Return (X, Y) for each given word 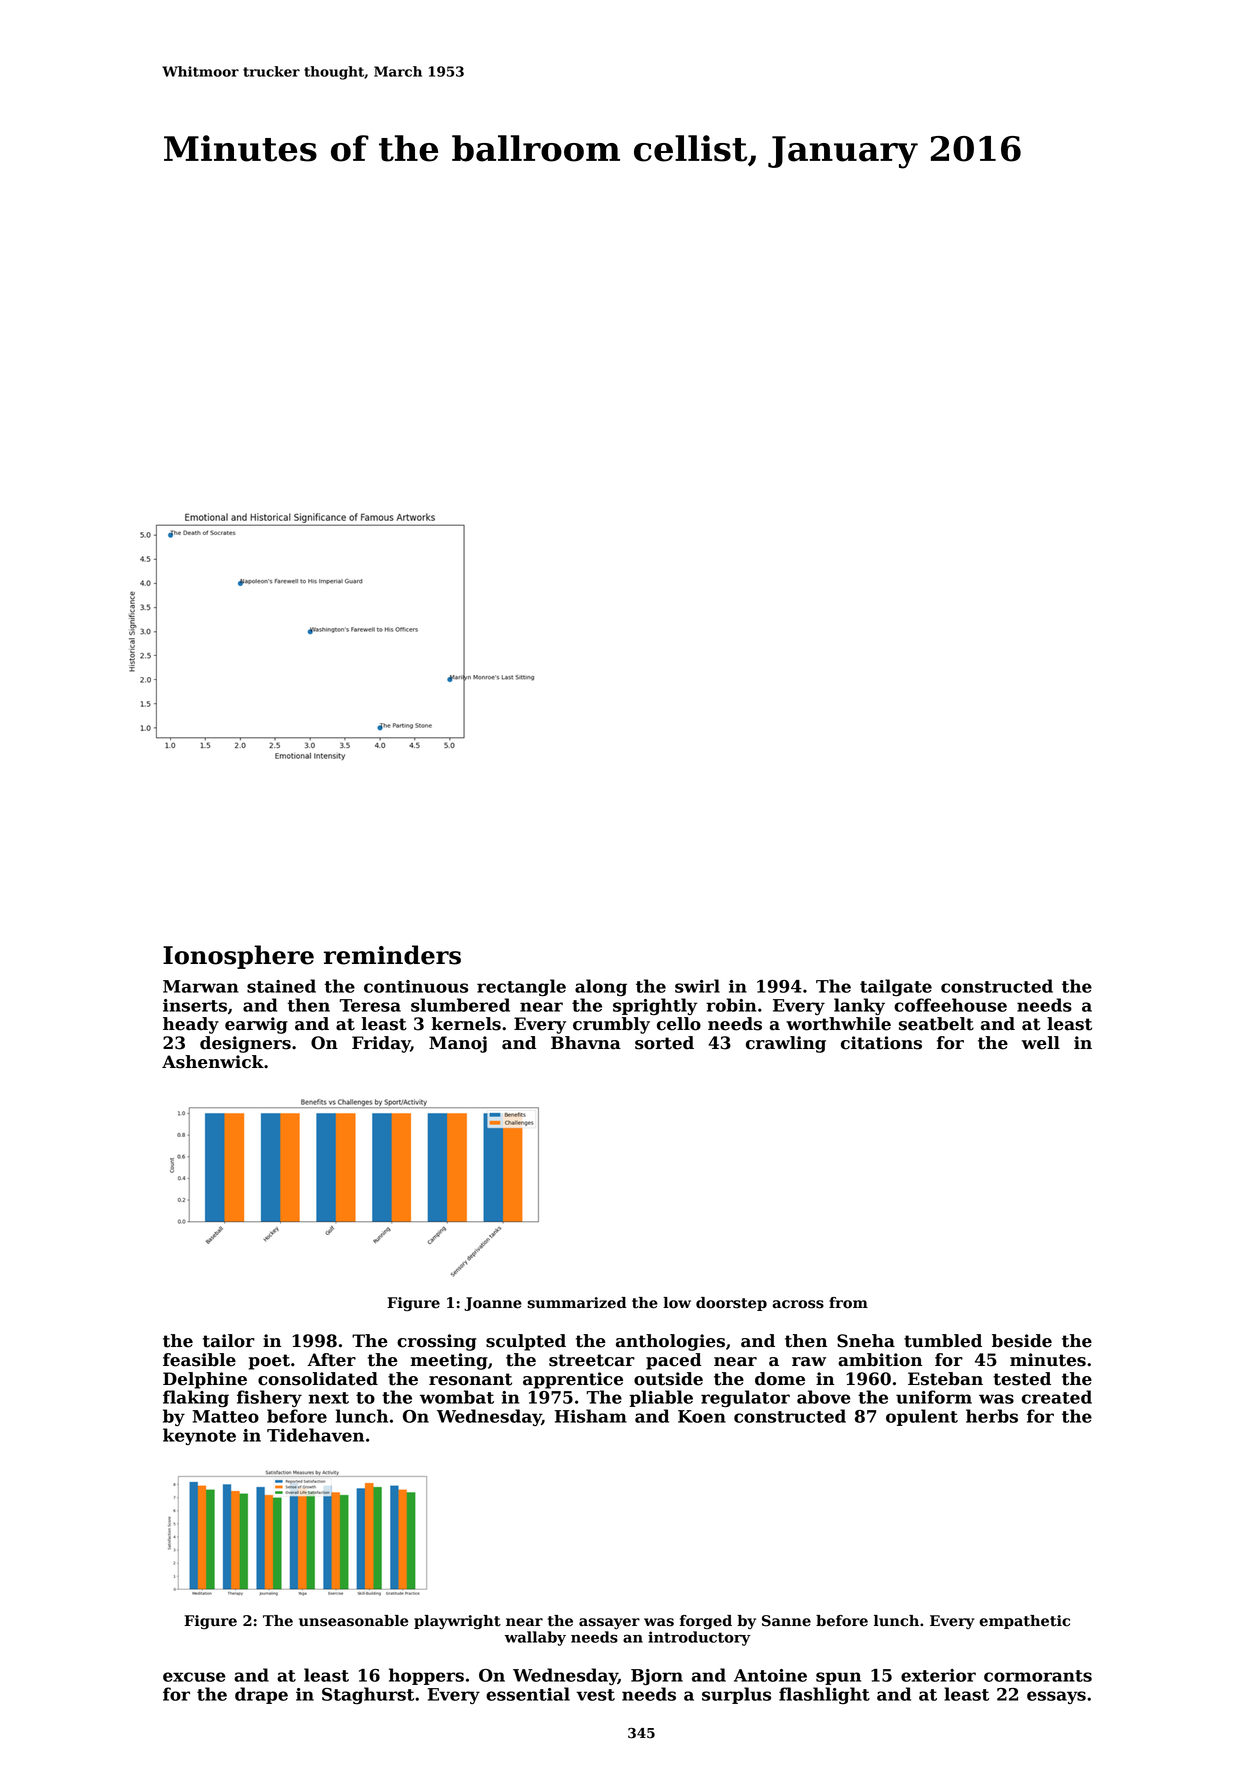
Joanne (493, 1304)
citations (881, 1043)
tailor (229, 1341)
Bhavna (586, 1043)
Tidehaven (315, 1435)
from (848, 1303)
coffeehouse (950, 1005)
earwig (256, 1025)
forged (706, 1622)
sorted (664, 1043)
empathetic (1024, 1622)
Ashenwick (213, 1062)
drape (261, 1695)
